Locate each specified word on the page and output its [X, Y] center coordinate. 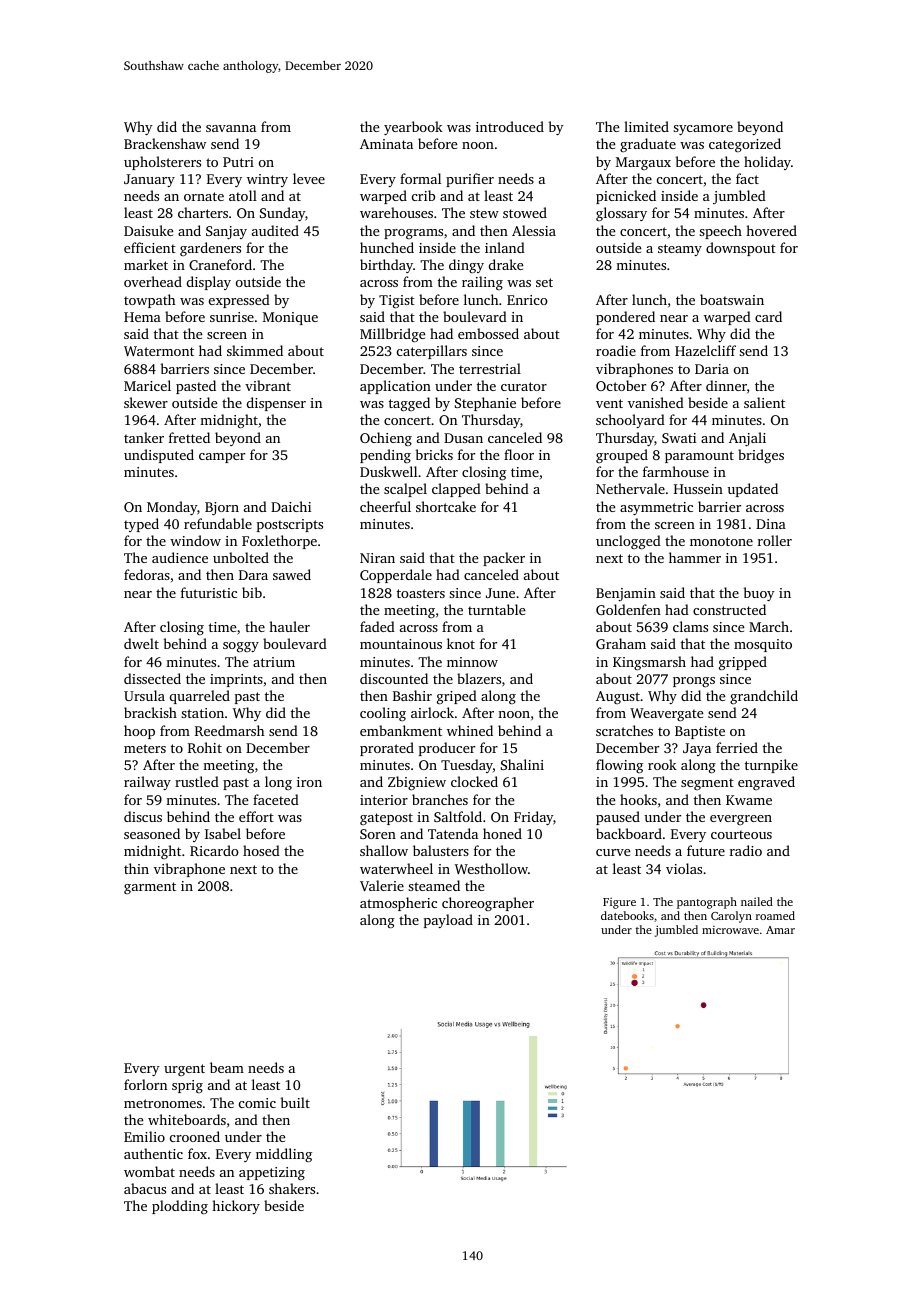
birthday [386, 266]
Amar [780, 930]
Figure [619, 903]
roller [775, 540]
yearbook [413, 128]
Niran [377, 558]
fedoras [147, 574]
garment [150, 888]
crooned [195, 1136]
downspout [741, 249]
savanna [231, 128]
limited [646, 126]
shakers [292, 1188]
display [209, 283]
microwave [730, 930]
